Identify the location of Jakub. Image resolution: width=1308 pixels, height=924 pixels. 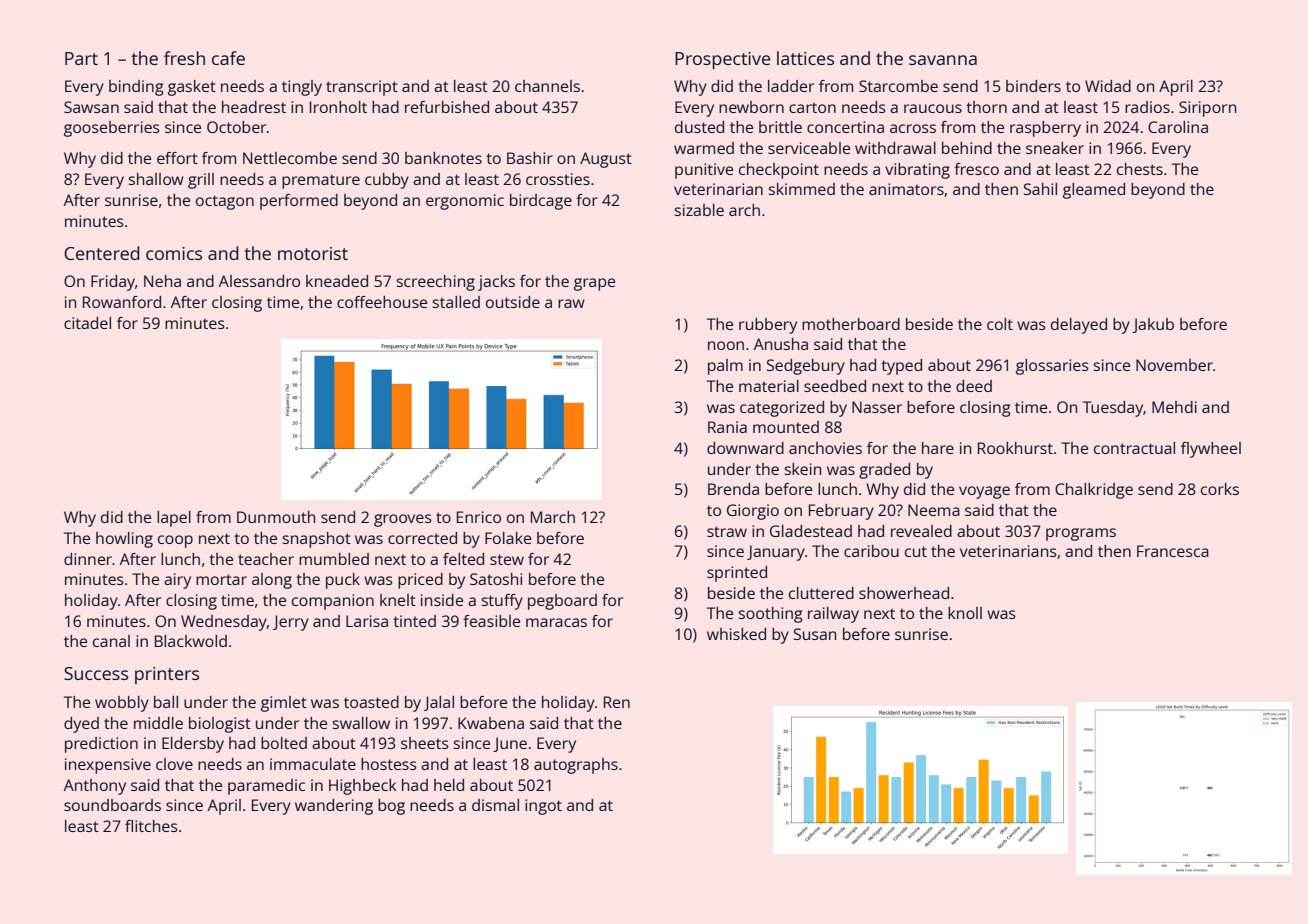
(1153, 325).
